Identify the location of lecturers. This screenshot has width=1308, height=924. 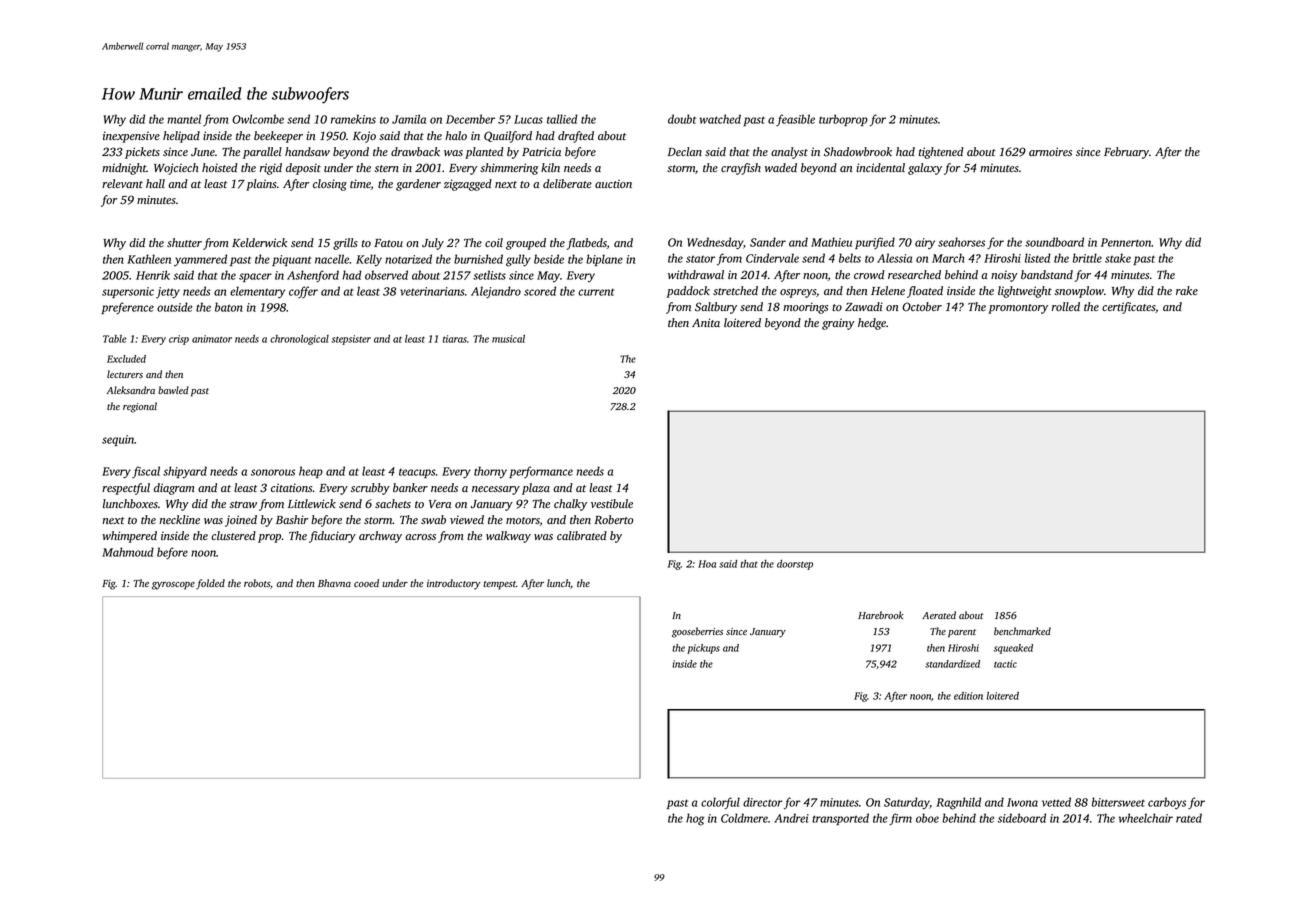
(125, 374).
